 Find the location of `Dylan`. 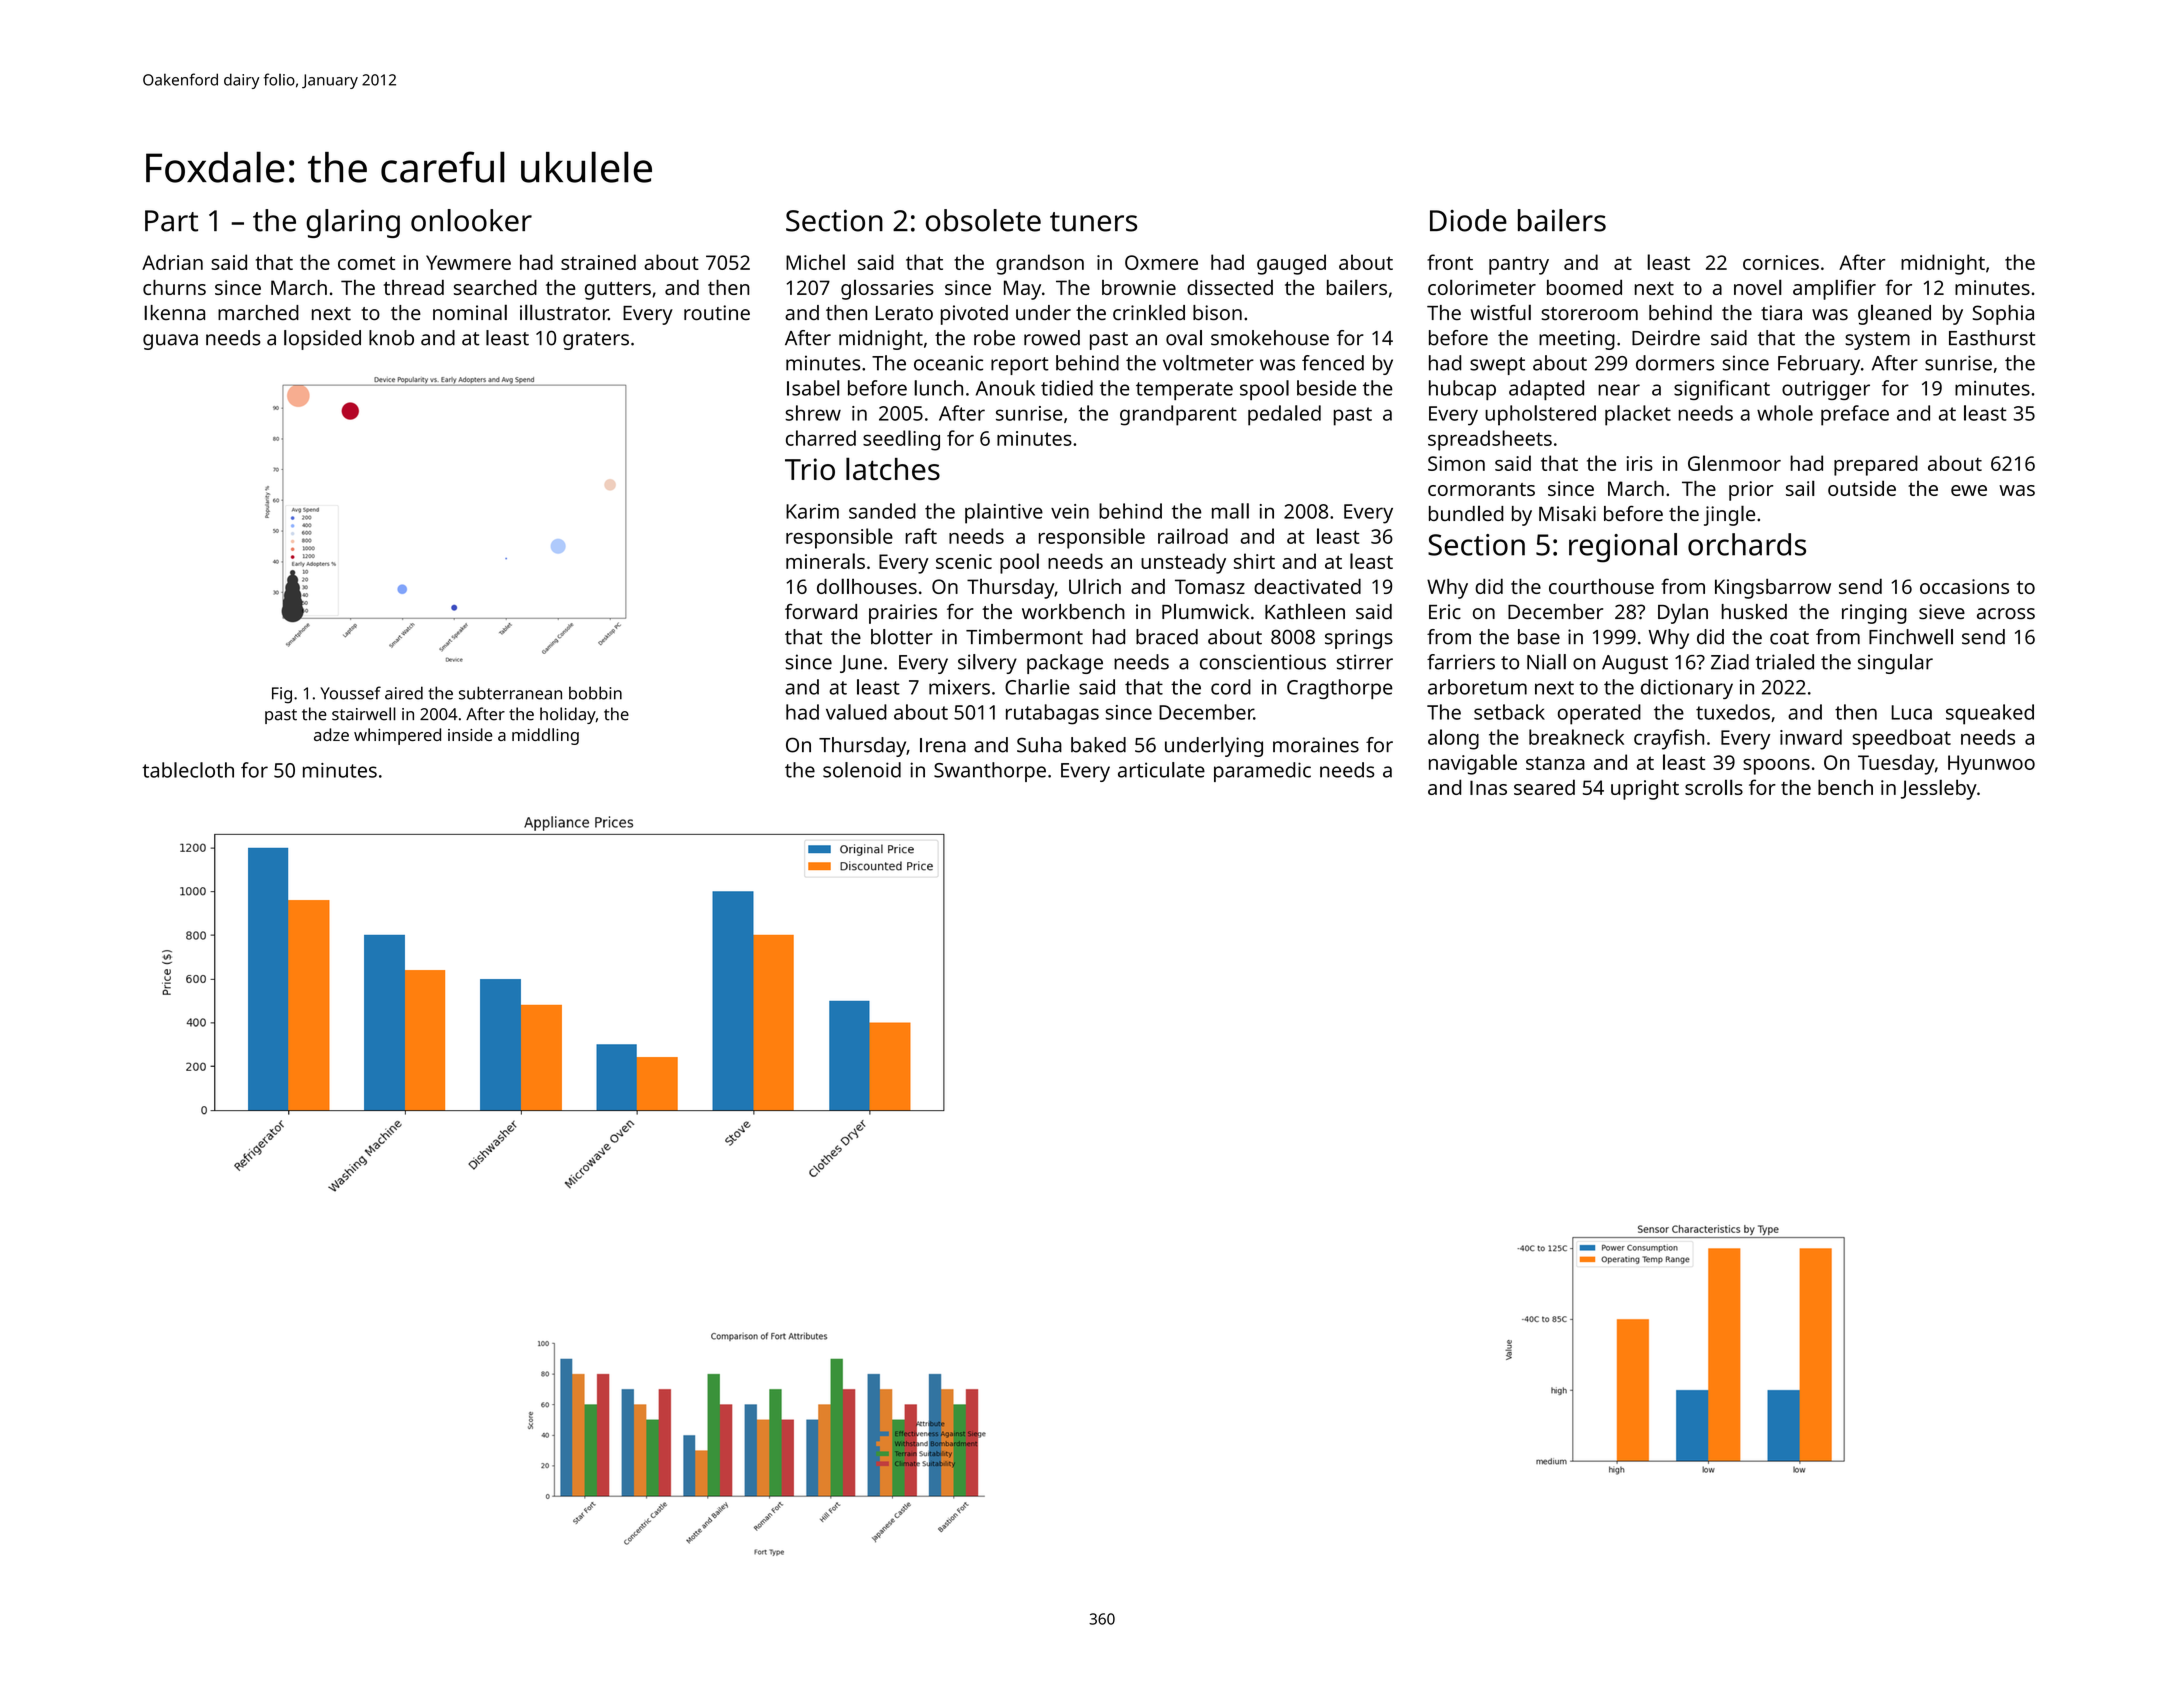

Dylan is located at coordinates (1683, 613).
